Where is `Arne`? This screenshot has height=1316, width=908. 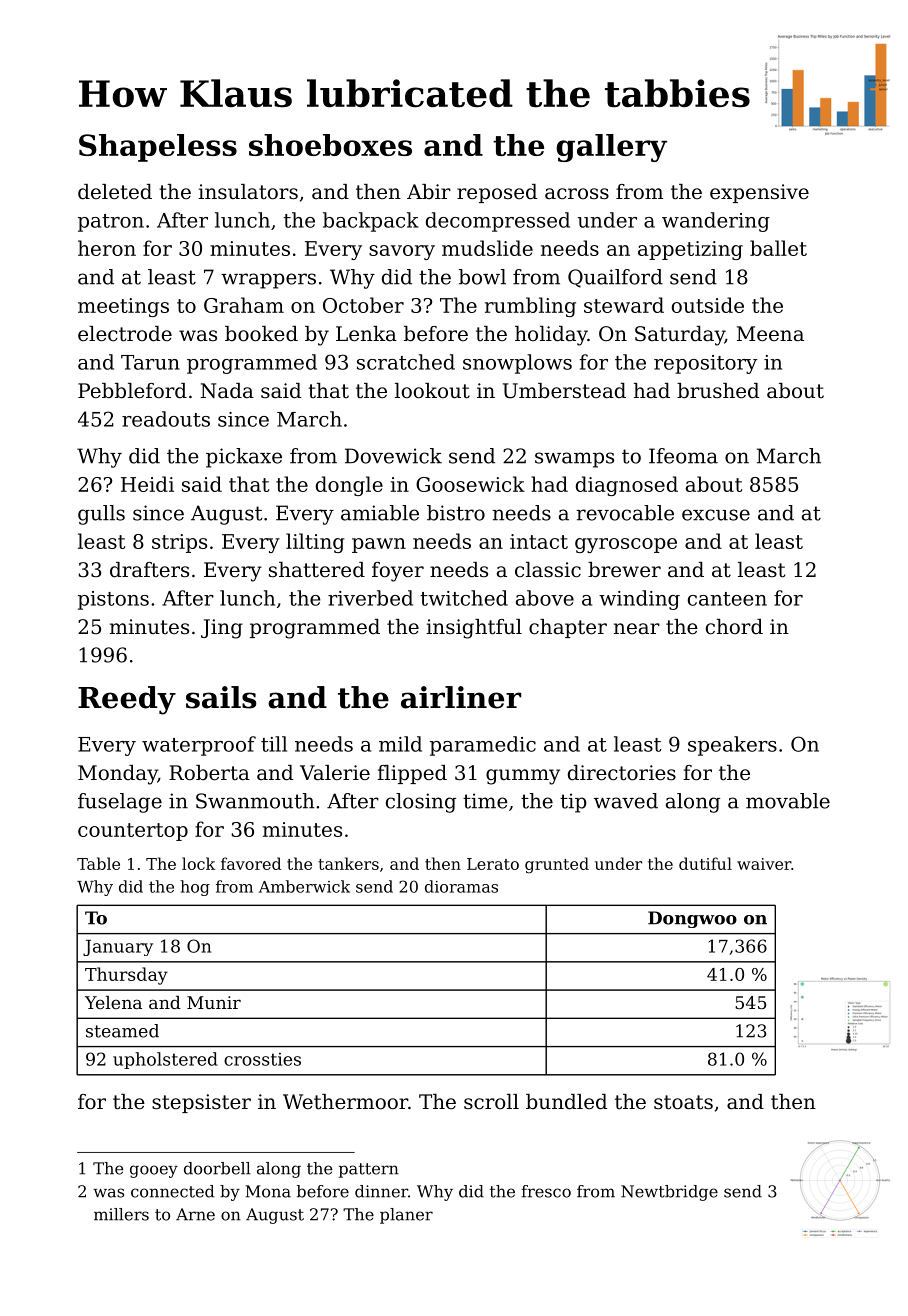
Arne is located at coordinates (195, 1214).
